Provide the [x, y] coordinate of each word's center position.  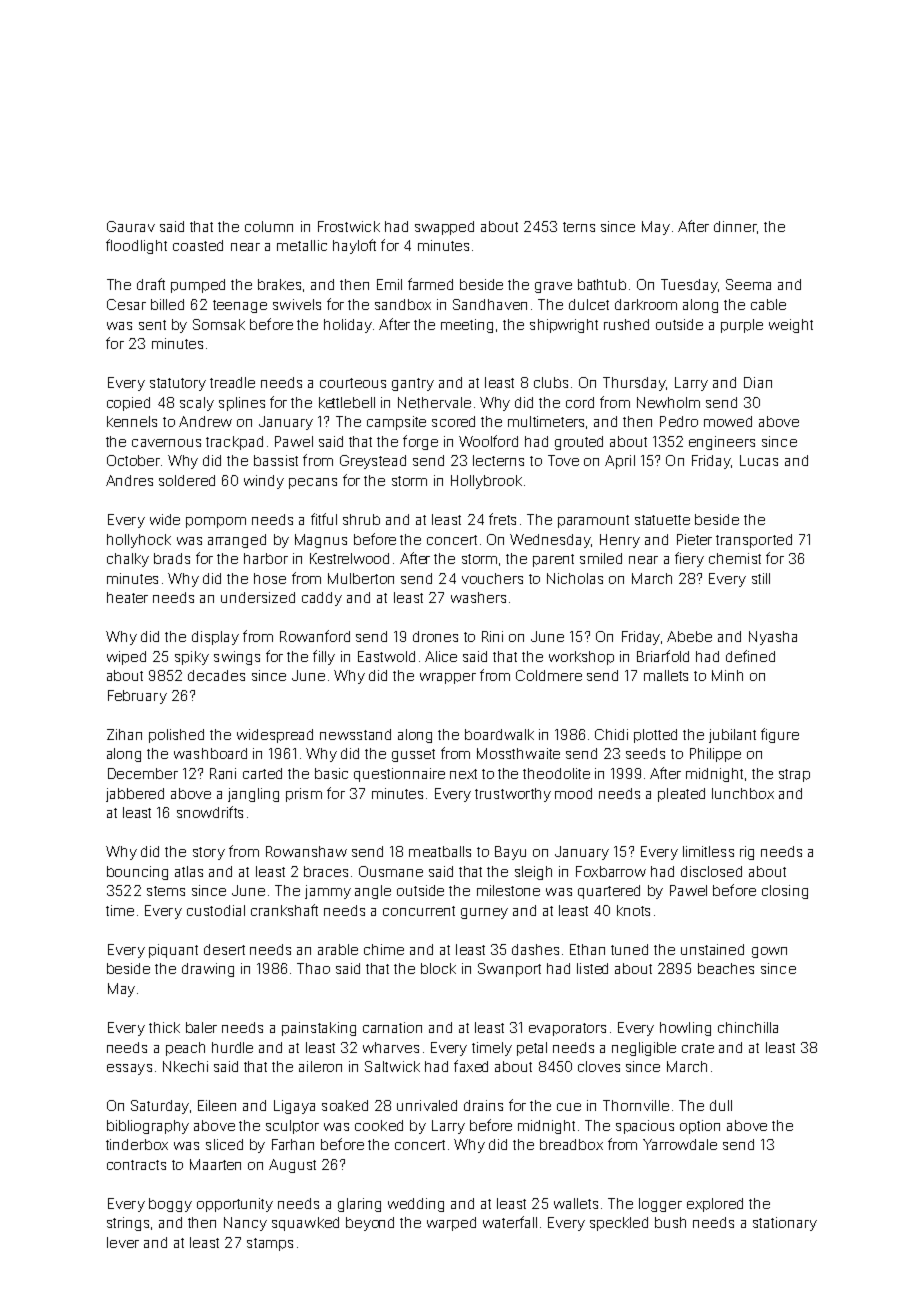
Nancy [245, 1224]
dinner [735, 226]
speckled [619, 1224]
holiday [348, 326]
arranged [237, 541]
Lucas [759, 460]
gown [769, 952]
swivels [297, 304]
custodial [216, 910]
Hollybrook [486, 482]
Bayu [510, 853]
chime [384, 949]
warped [451, 1224]
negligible [644, 1049]
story [209, 853]
